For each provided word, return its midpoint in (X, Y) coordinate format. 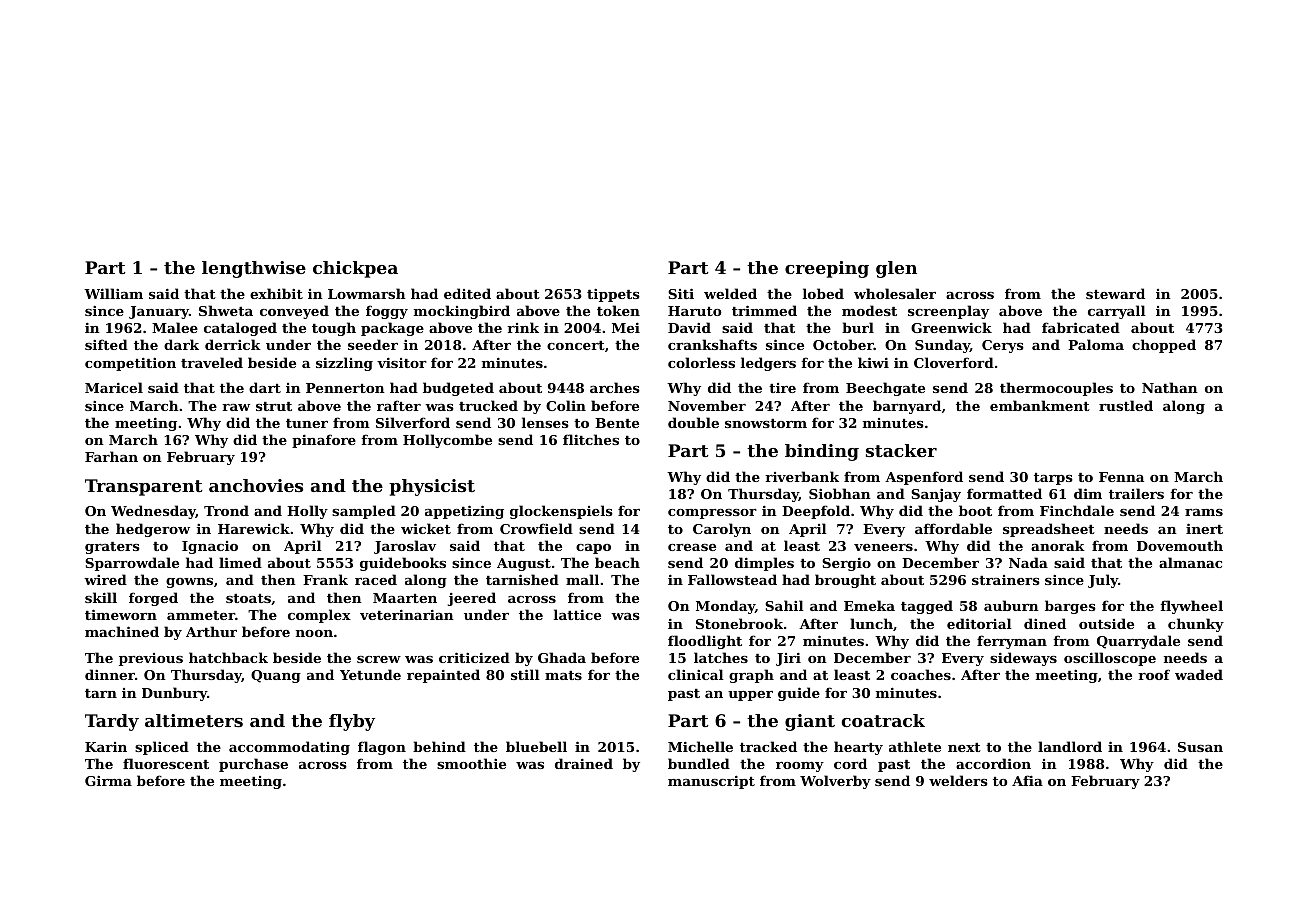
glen (896, 269)
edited (467, 293)
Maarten (405, 598)
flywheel (1192, 607)
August (524, 564)
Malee (175, 327)
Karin (106, 747)
